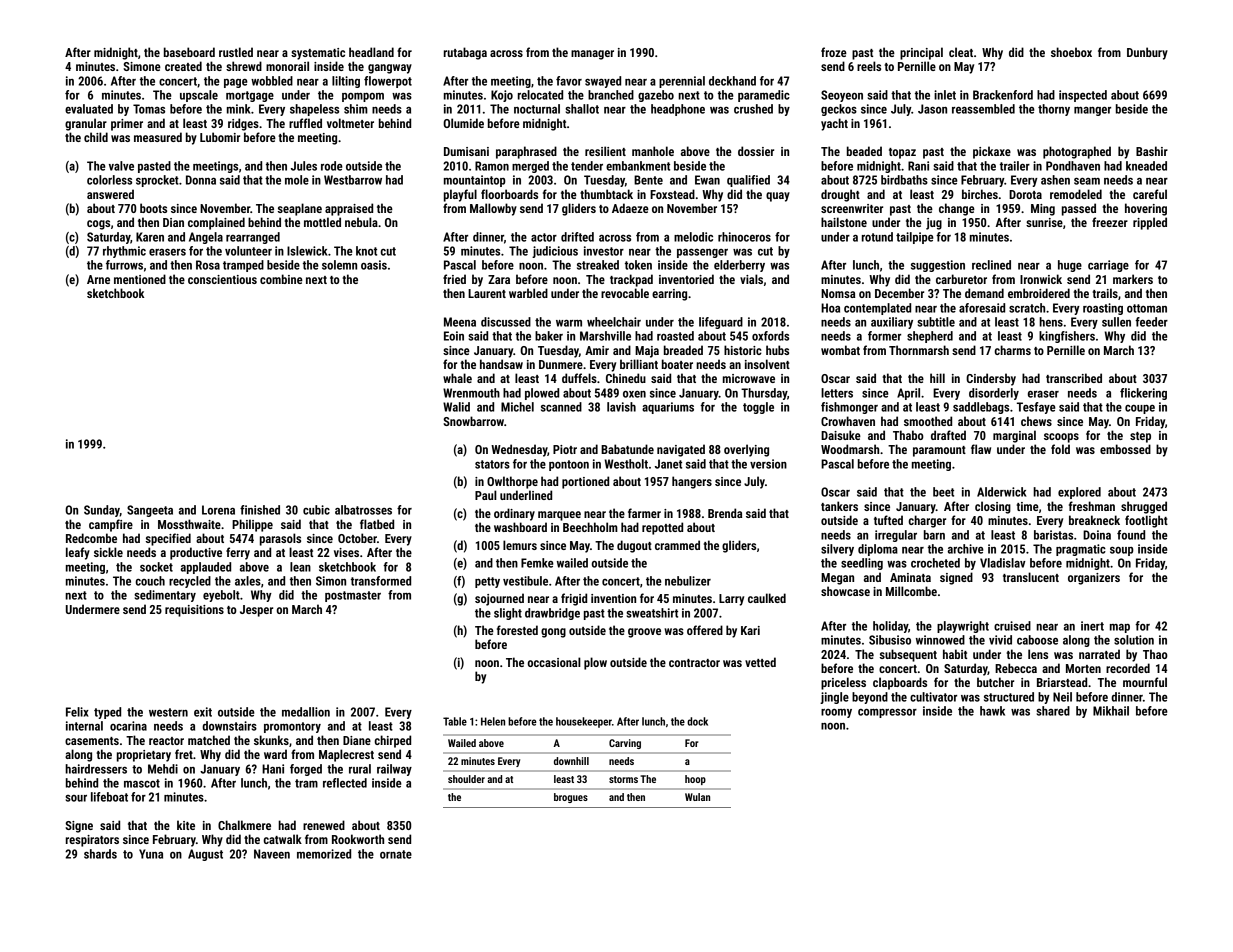 The height and width of the document is (952, 1233). What do you see at coordinates (168, 712) in the document?
I see `western` at bounding box center [168, 712].
